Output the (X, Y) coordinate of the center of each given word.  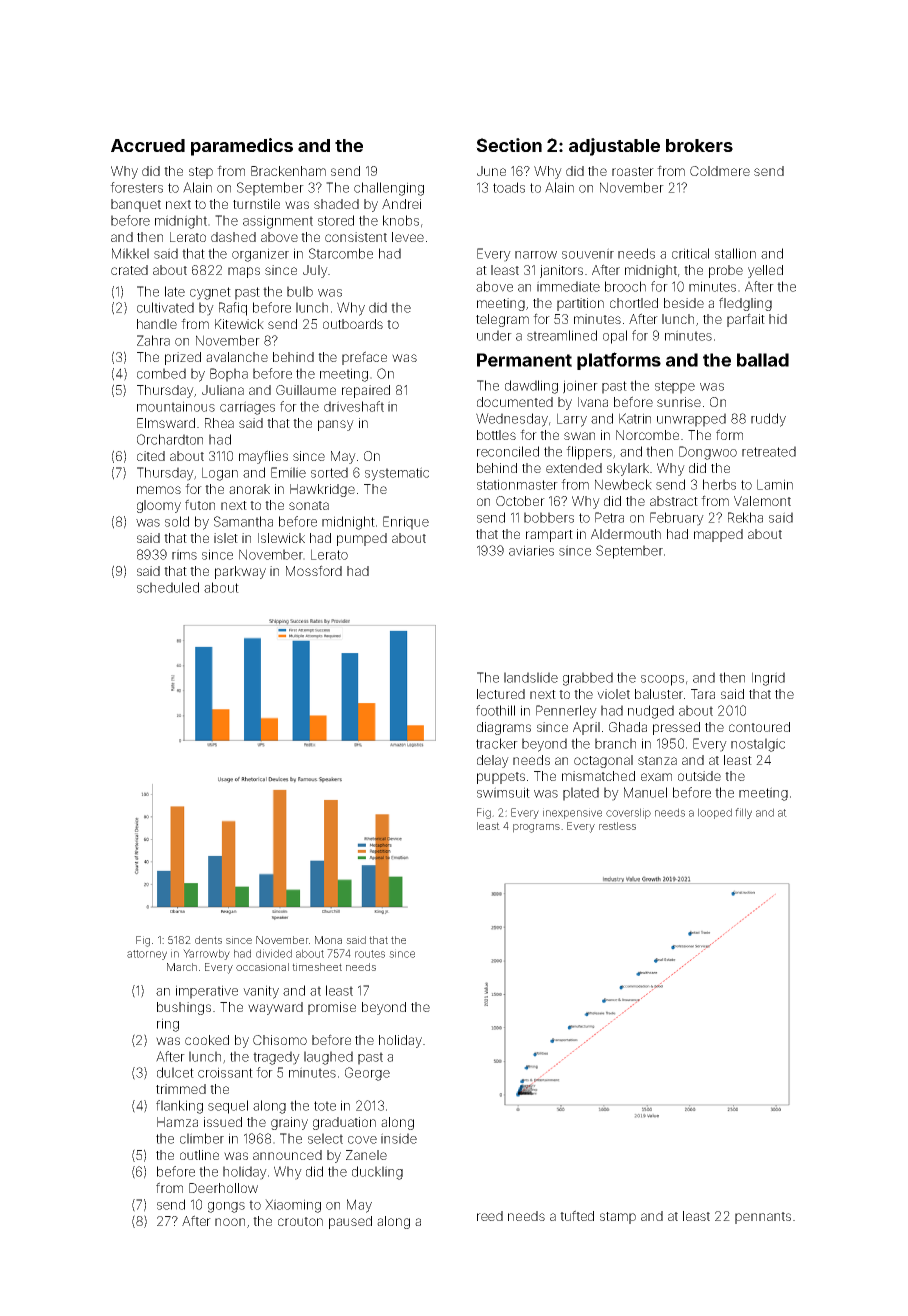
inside (399, 1138)
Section (509, 145)
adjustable (614, 147)
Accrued (148, 145)
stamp (618, 1218)
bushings (184, 1008)
